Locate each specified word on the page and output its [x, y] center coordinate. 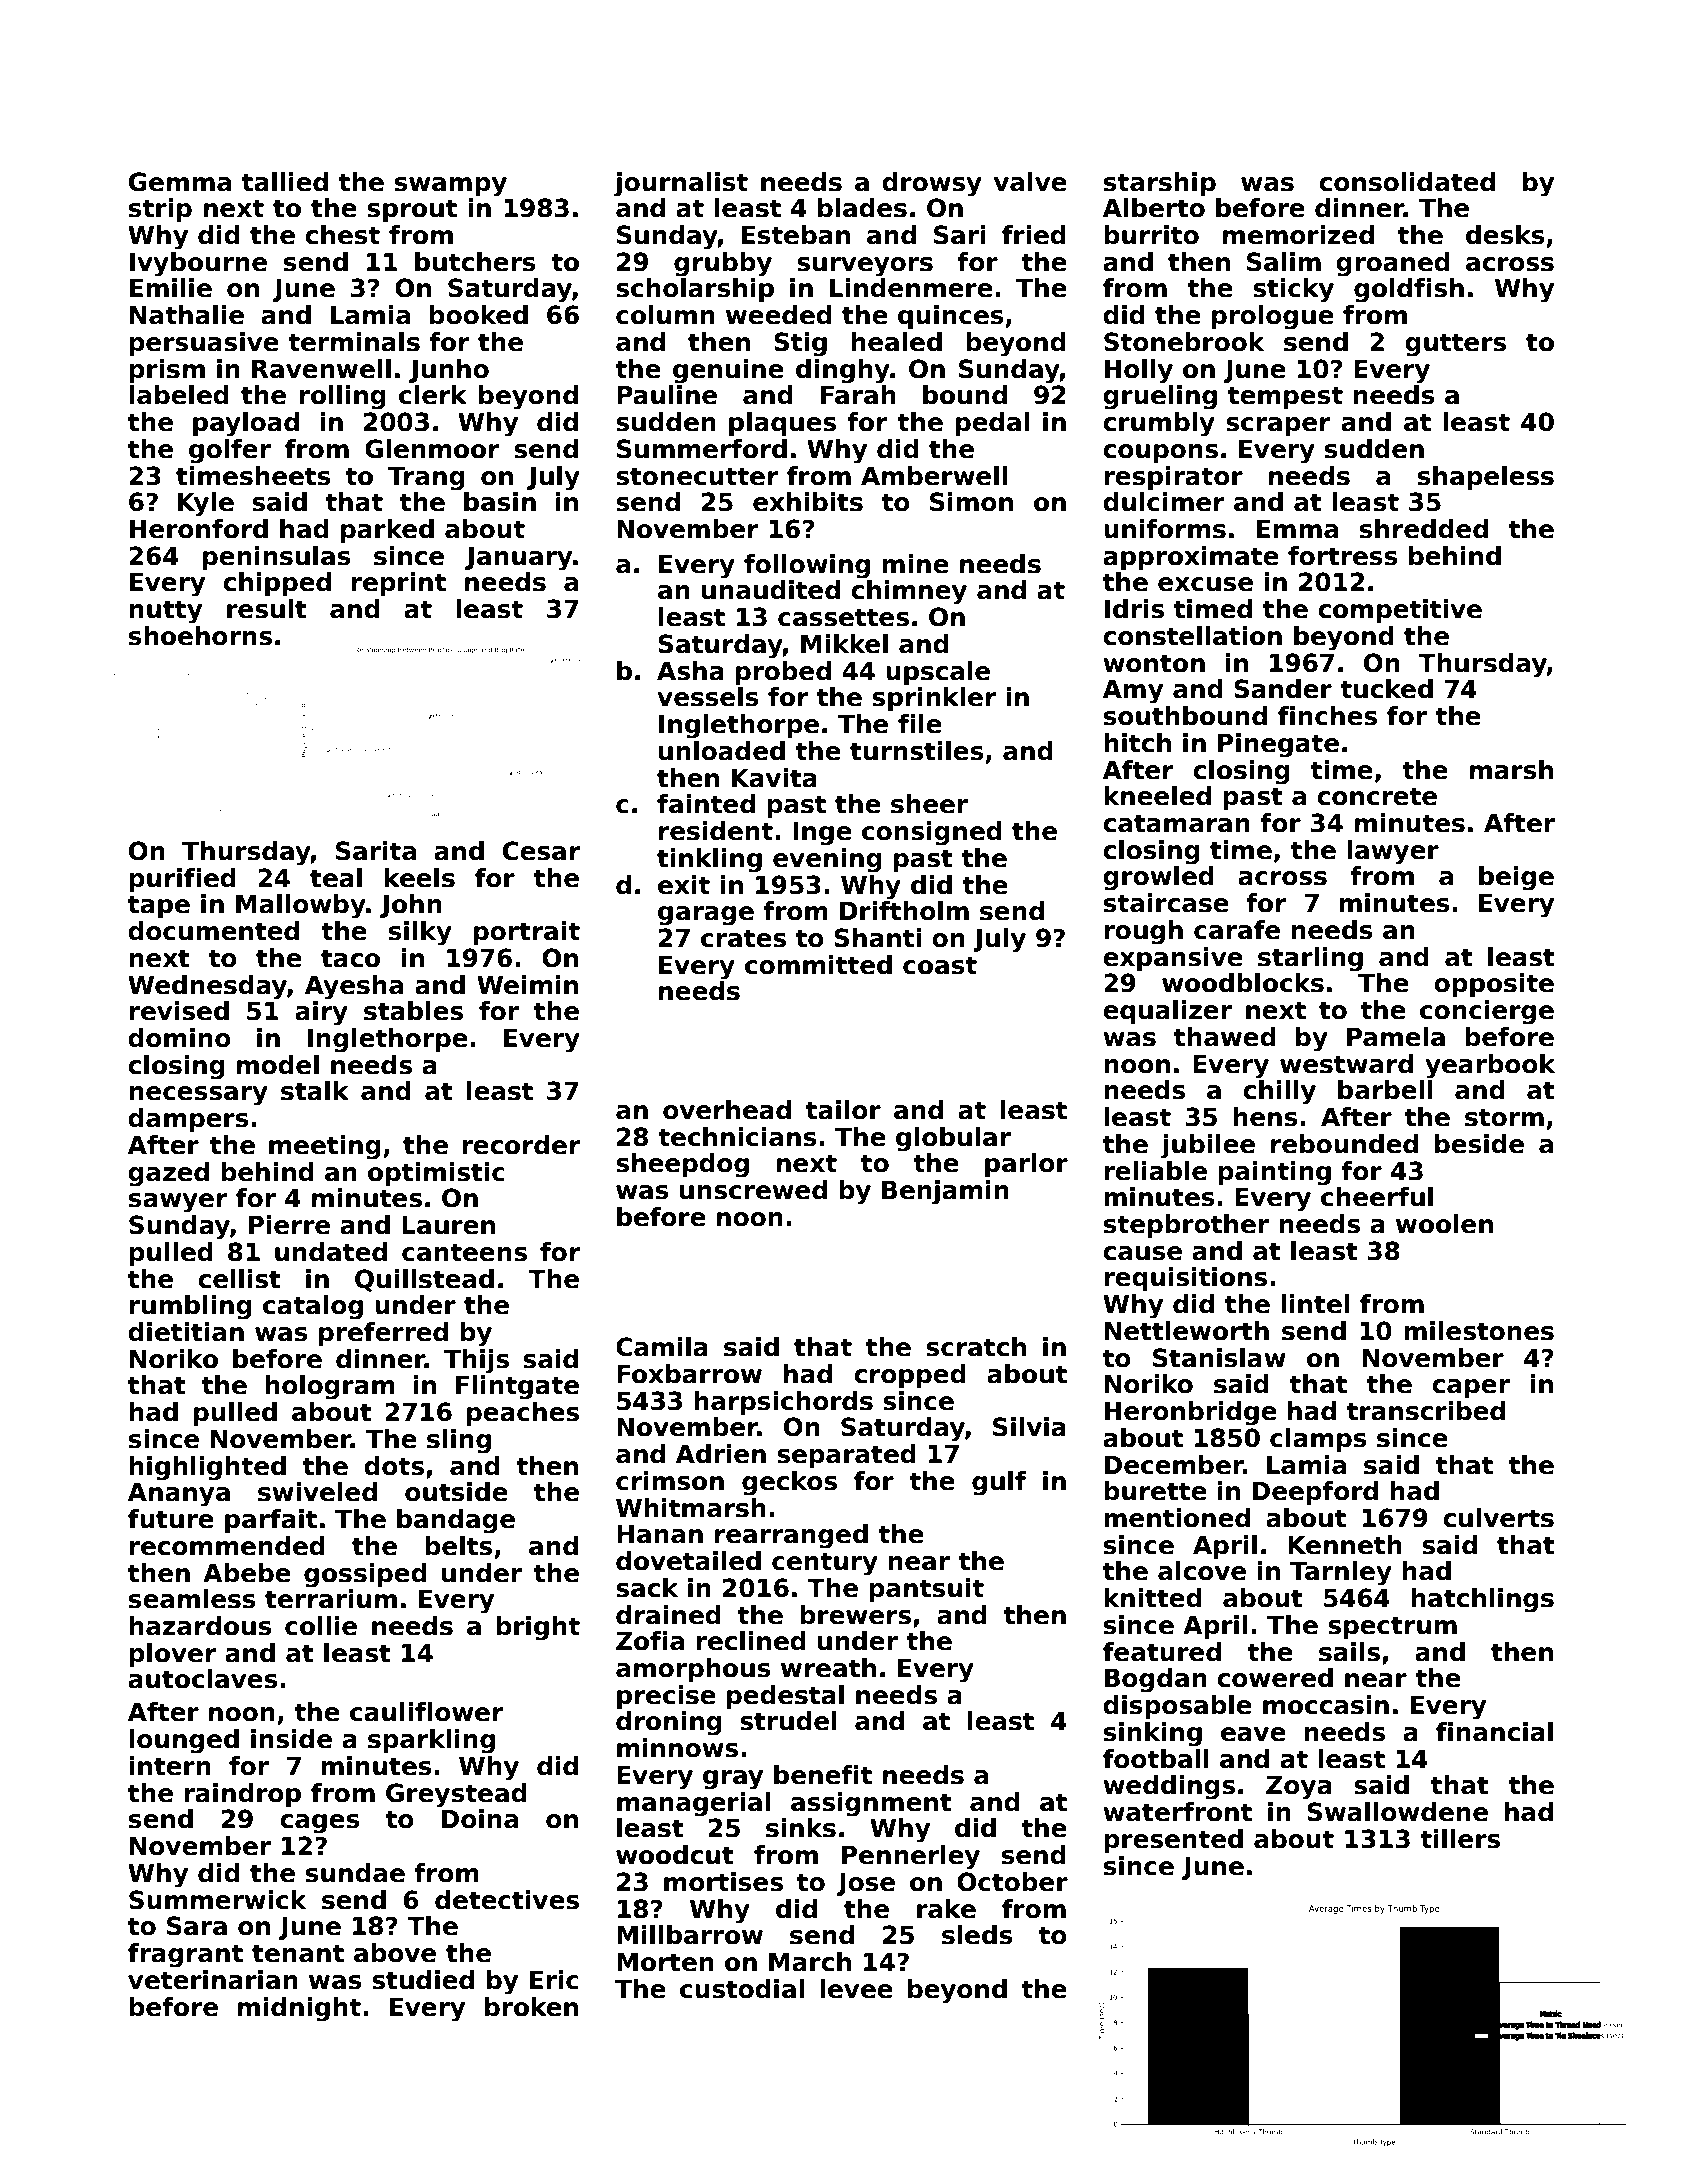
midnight [299, 2009]
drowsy [932, 184]
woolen [1444, 1224]
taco [350, 958]
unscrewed [753, 1190]
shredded [1424, 529]
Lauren [448, 1225]
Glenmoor [432, 449]
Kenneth [1345, 1545]
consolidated [1407, 182]
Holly [1139, 371]
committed [818, 965]
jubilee [1207, 1146]
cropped [910, 1376]
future [171, 1519]
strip [160, 210]
